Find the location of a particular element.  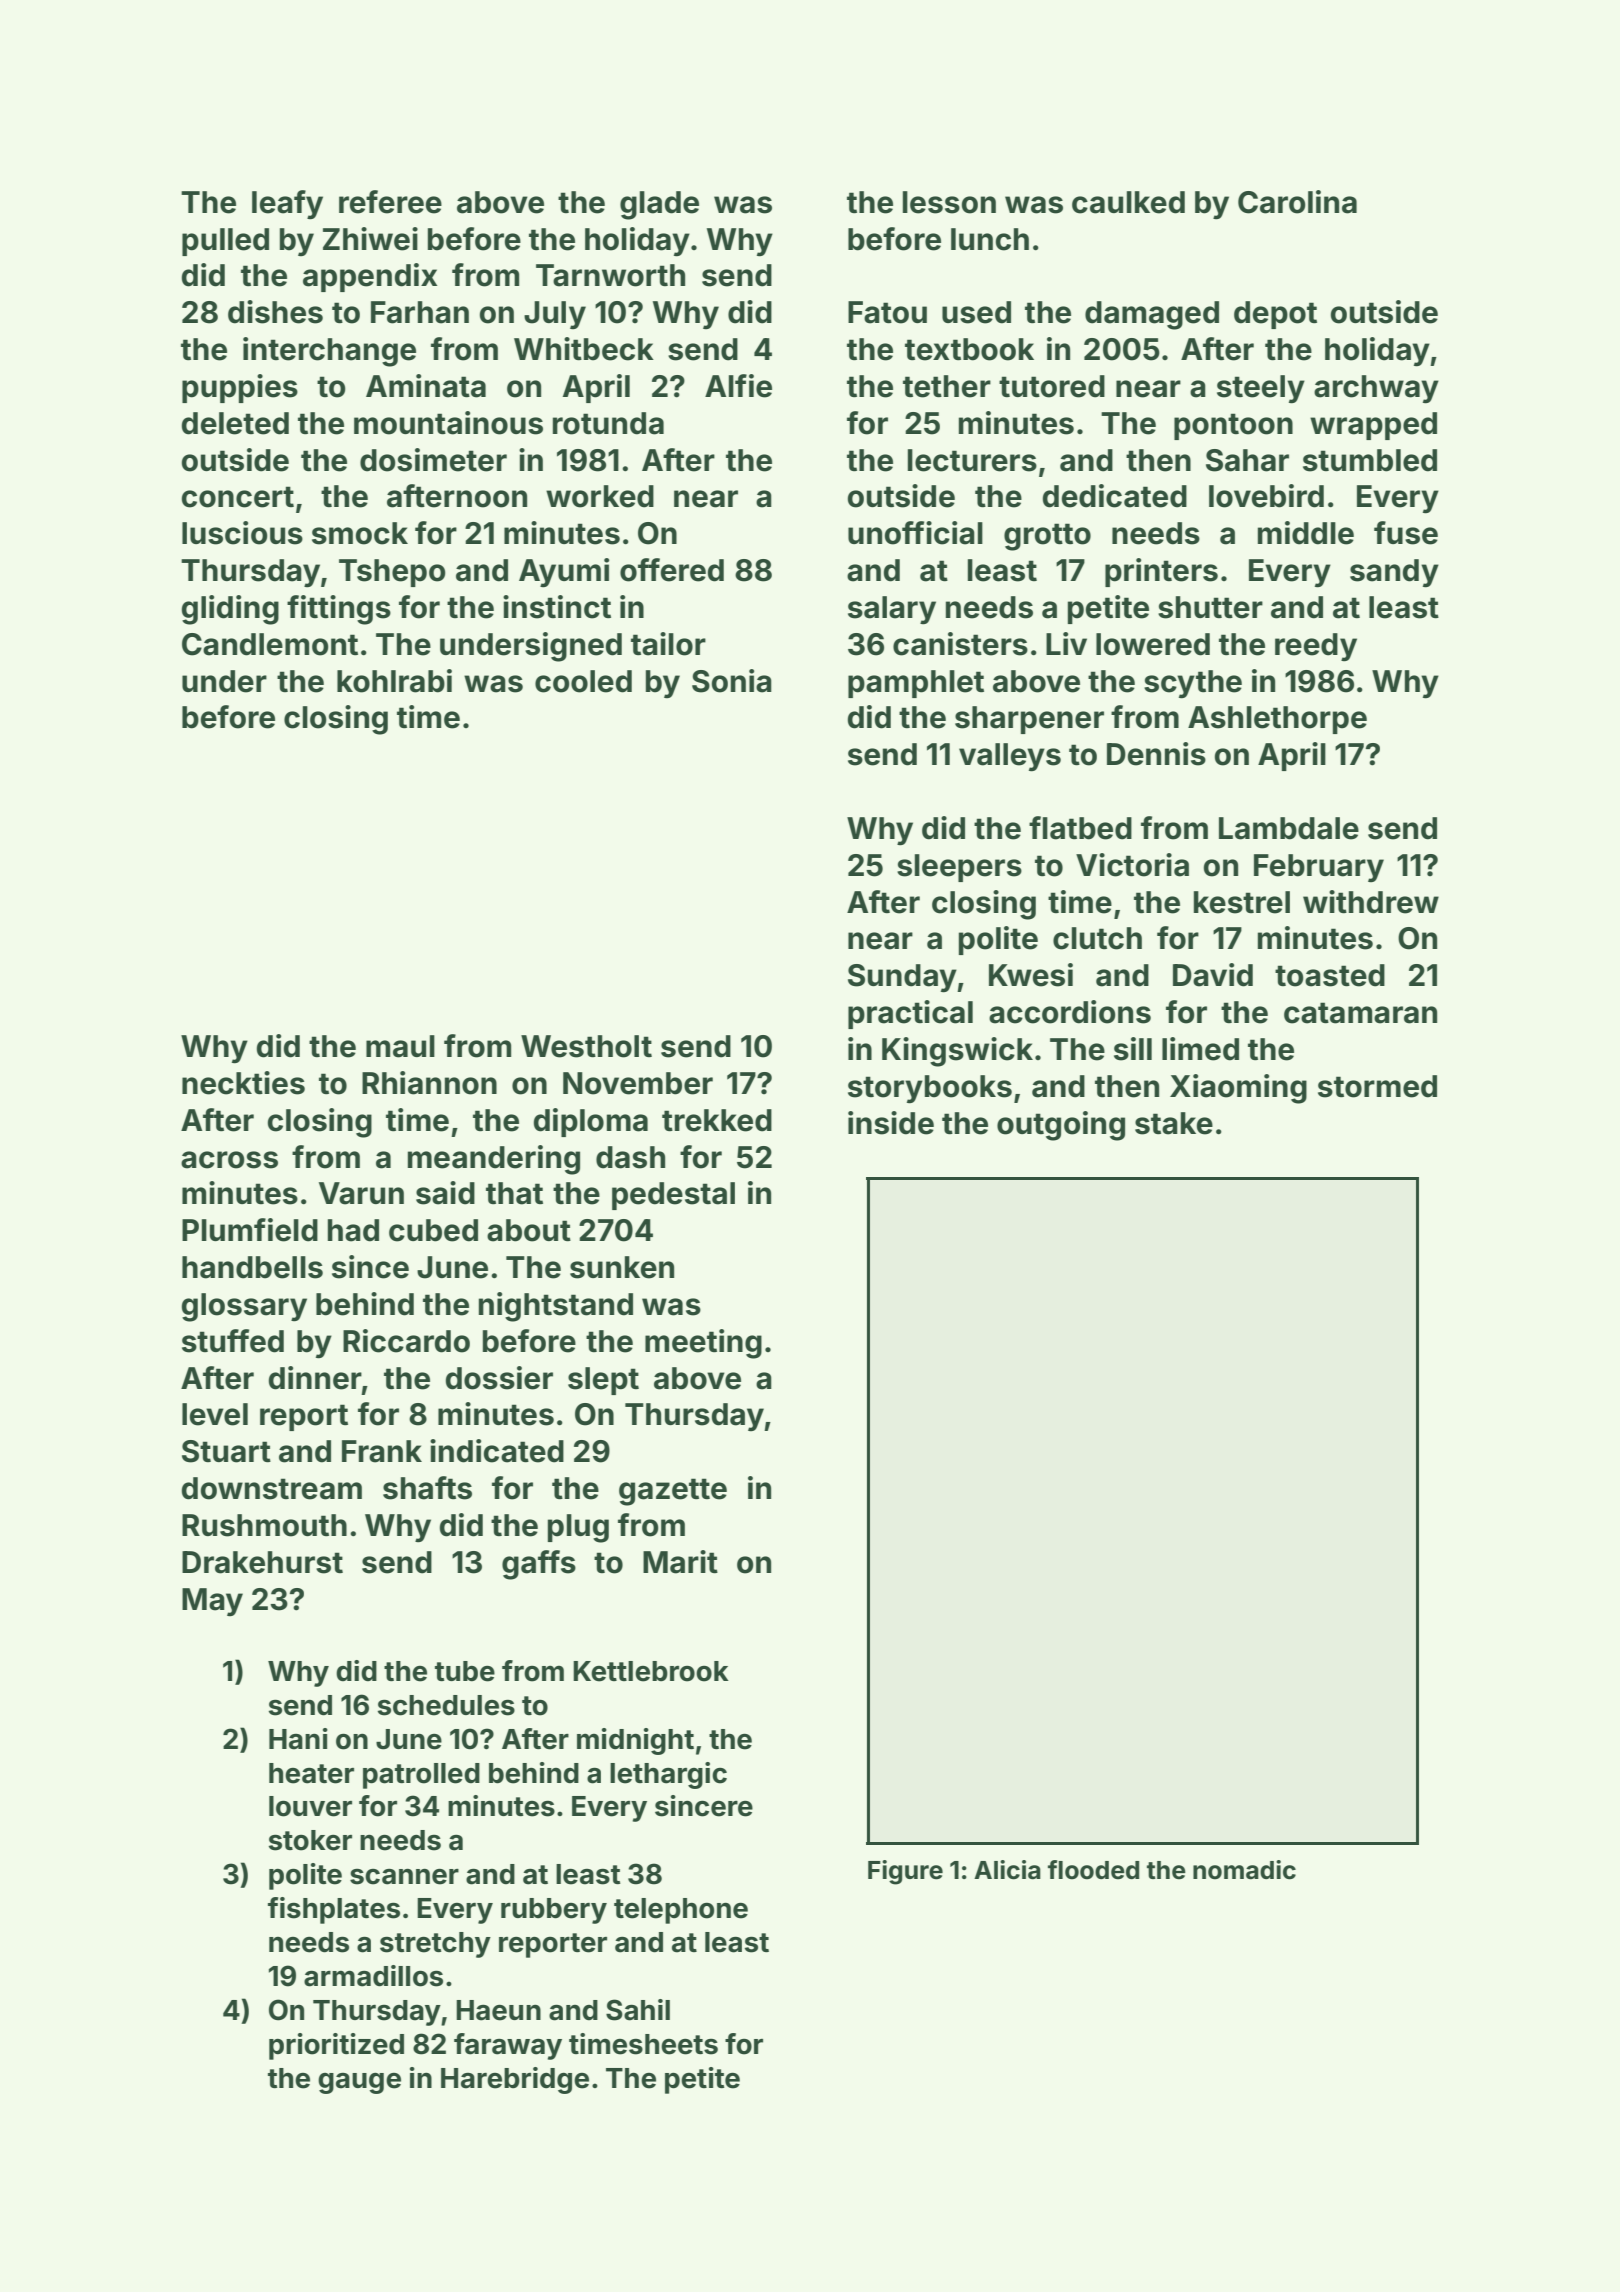

Kingswick is located at coordinates (957, 1052).
